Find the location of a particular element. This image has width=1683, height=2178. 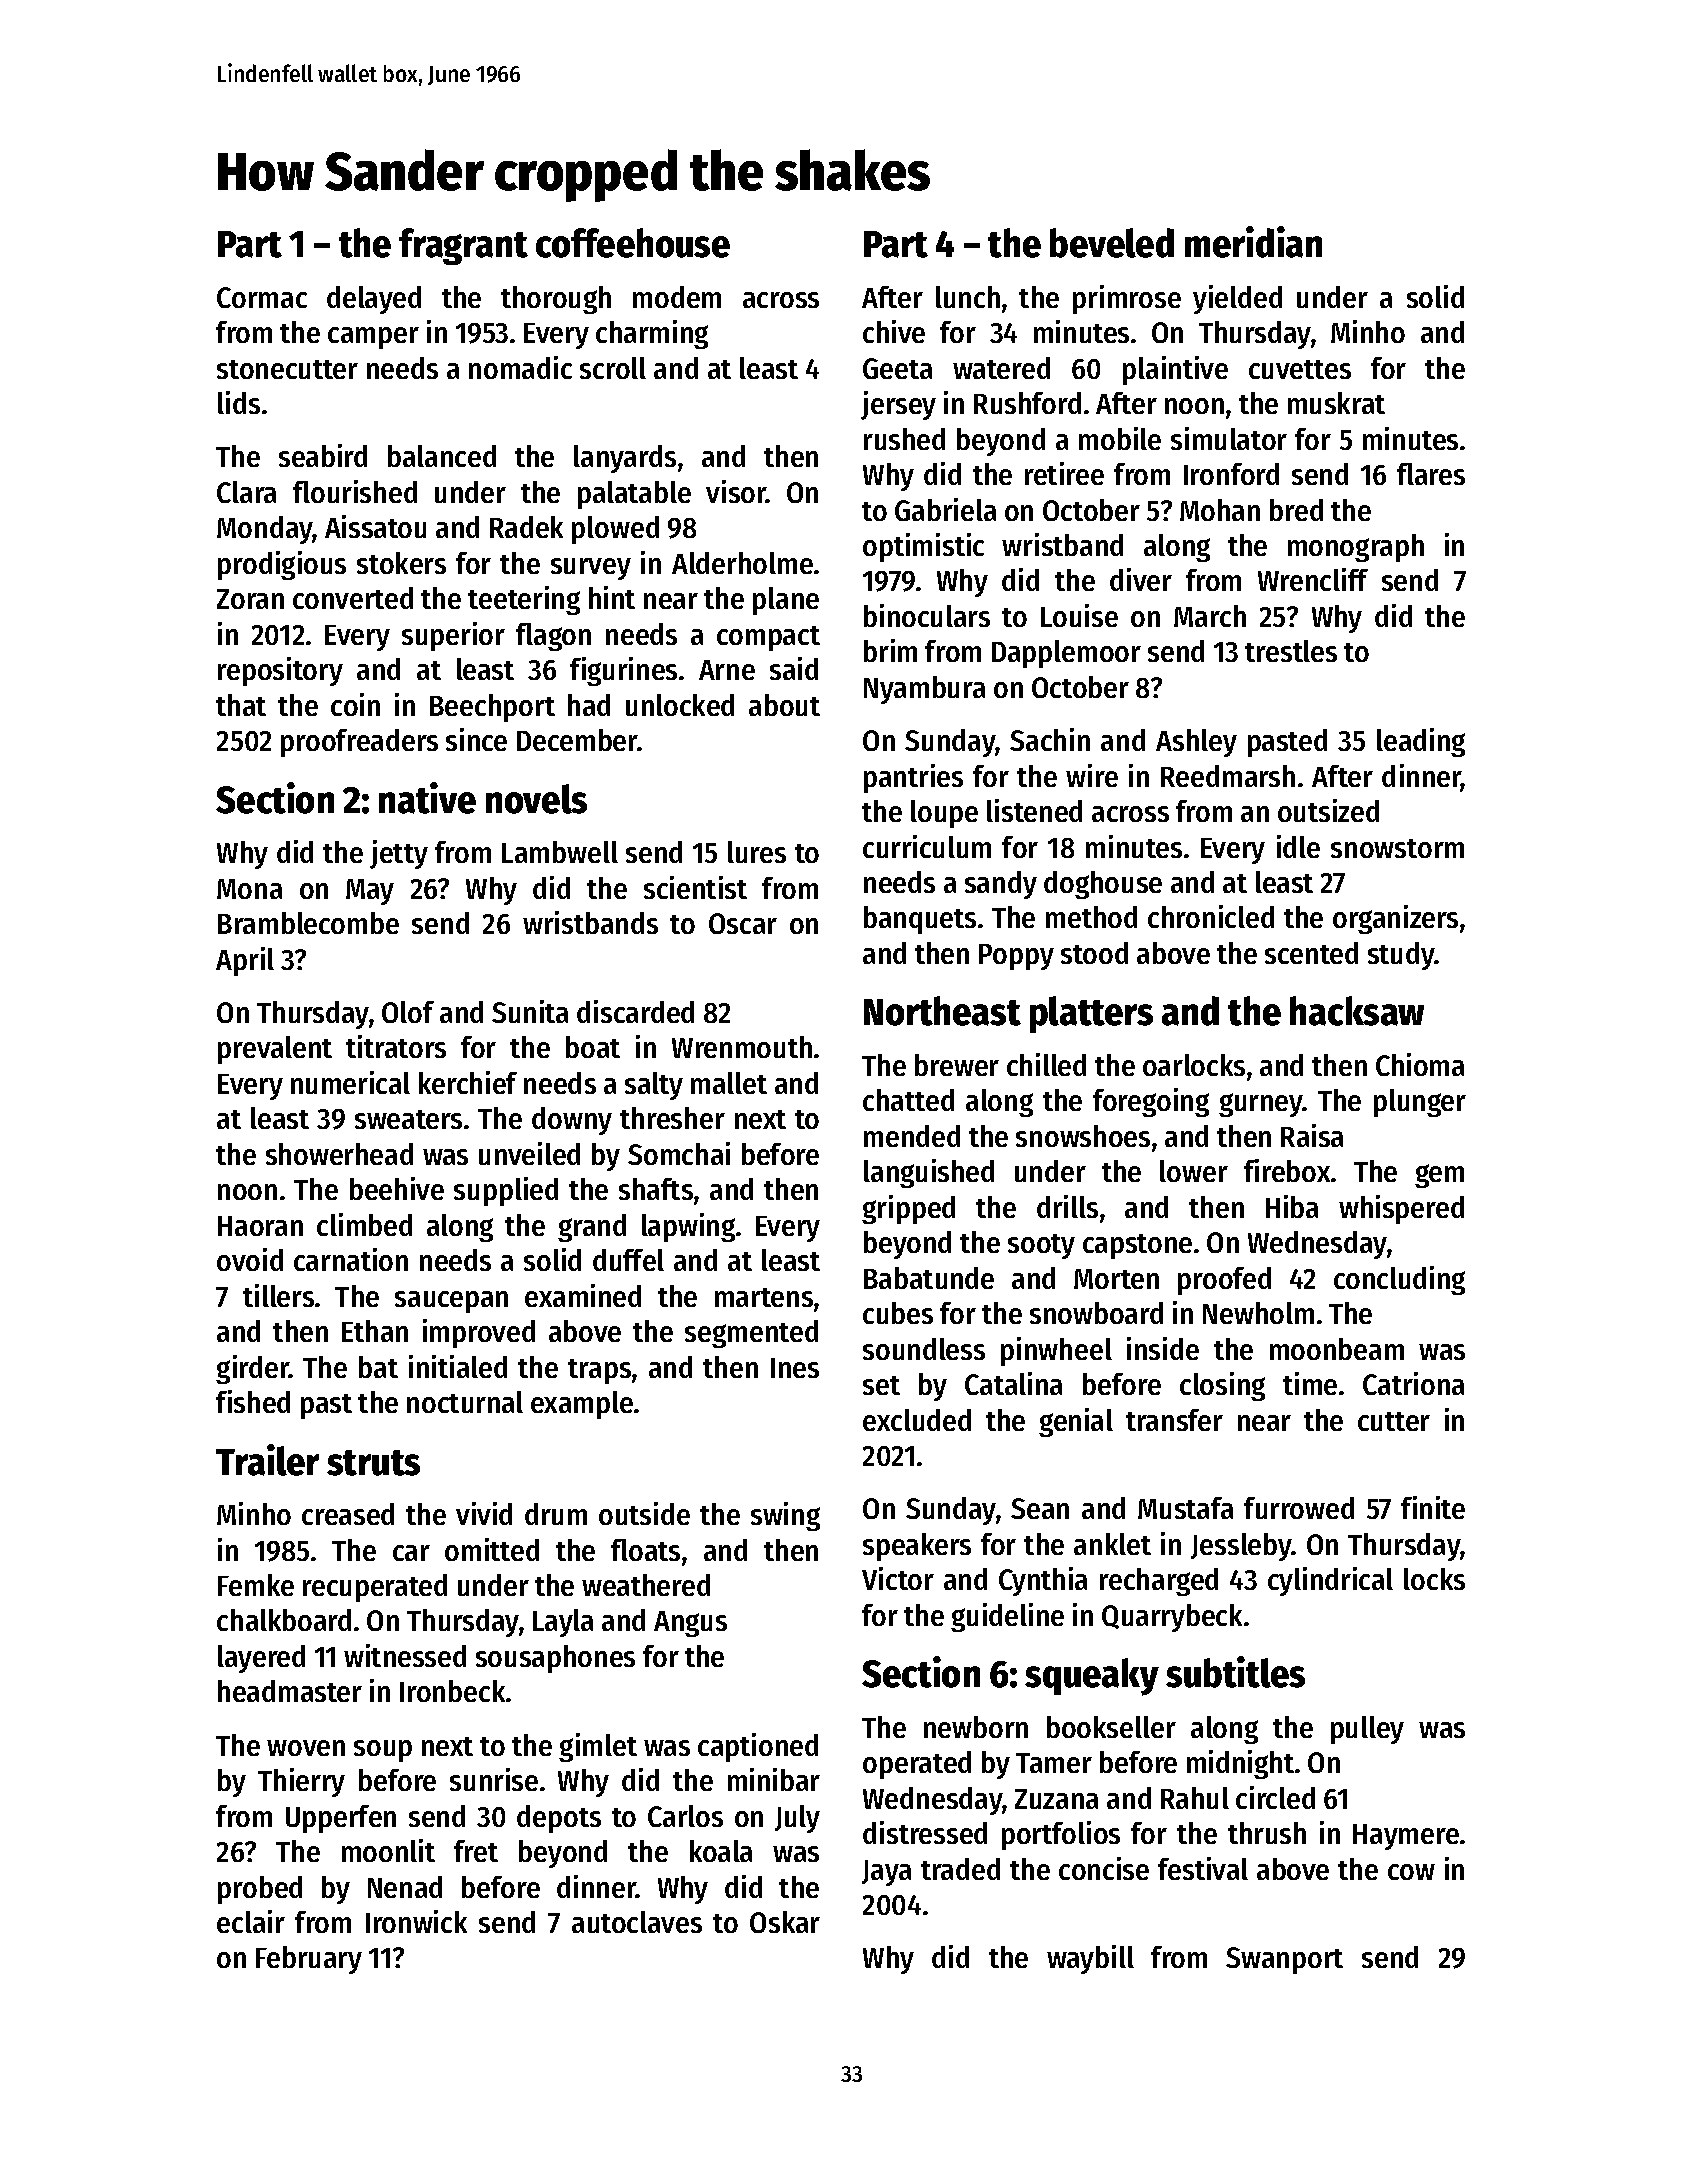

circled is located at coordinates (1275, 1797).
